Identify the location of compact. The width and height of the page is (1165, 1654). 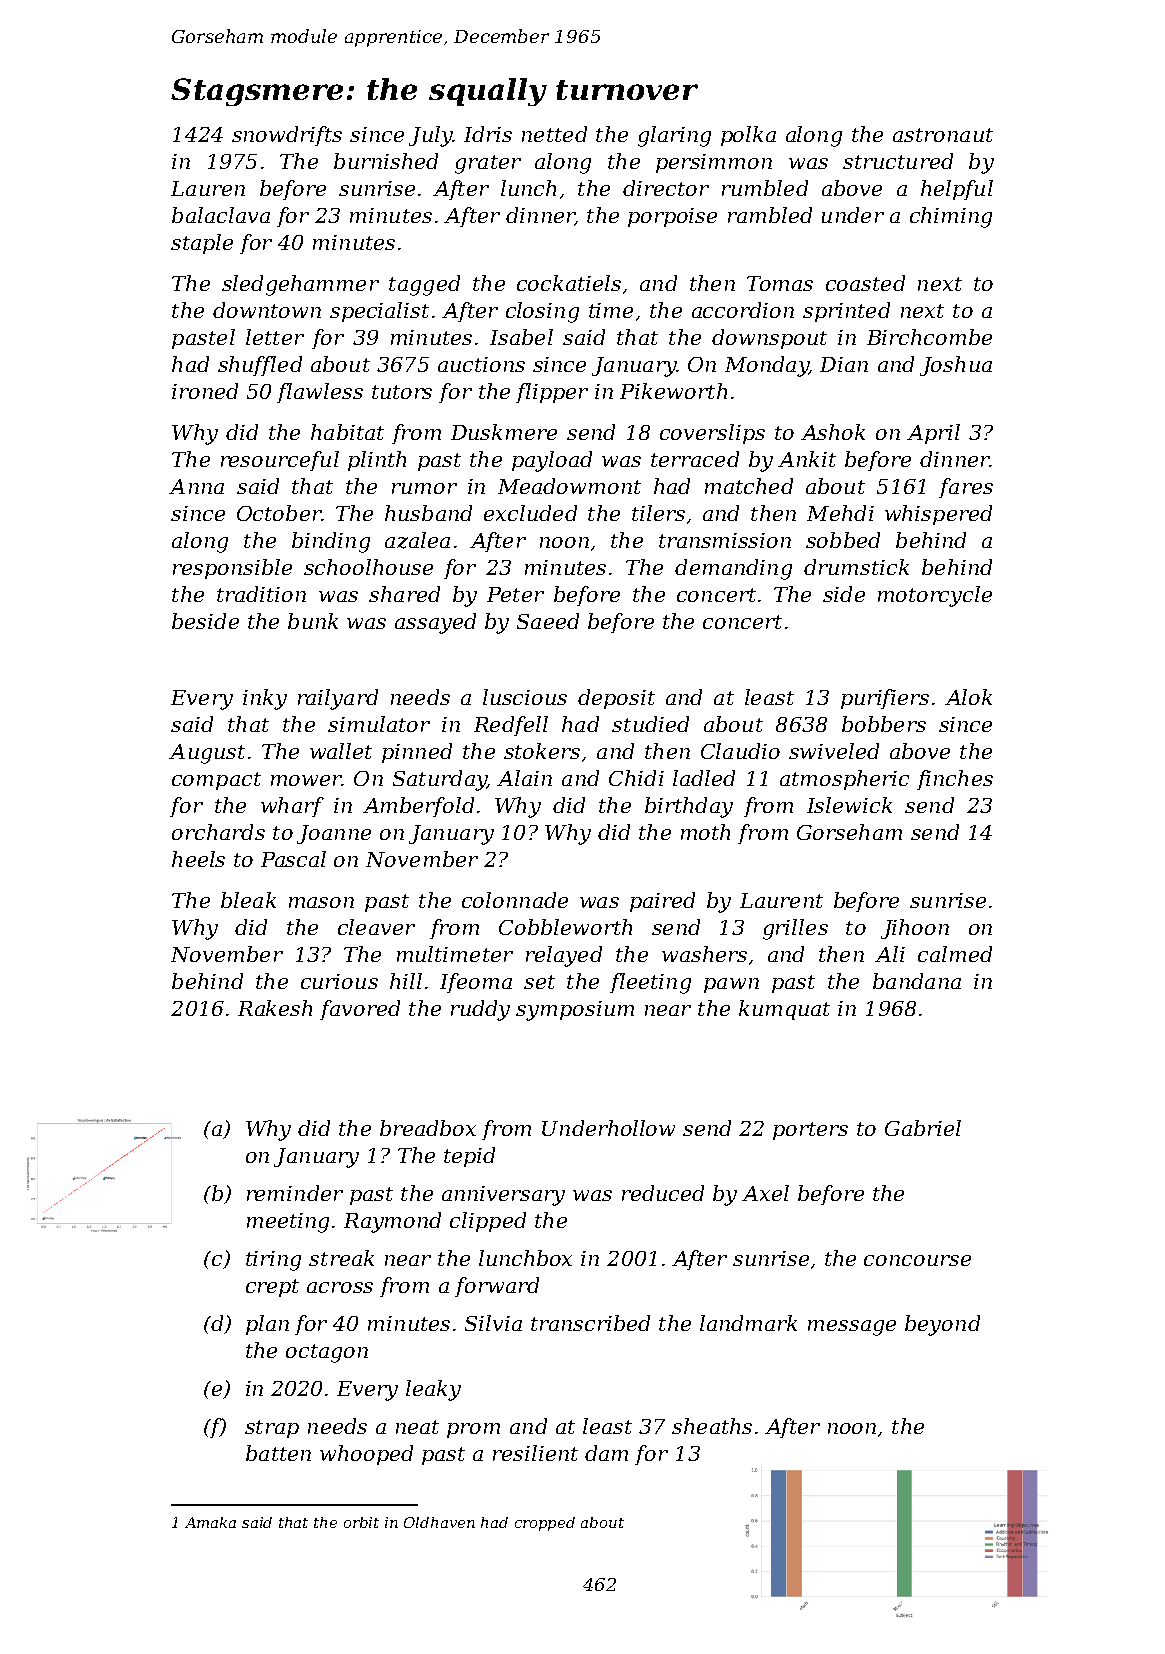
(216, 781).
